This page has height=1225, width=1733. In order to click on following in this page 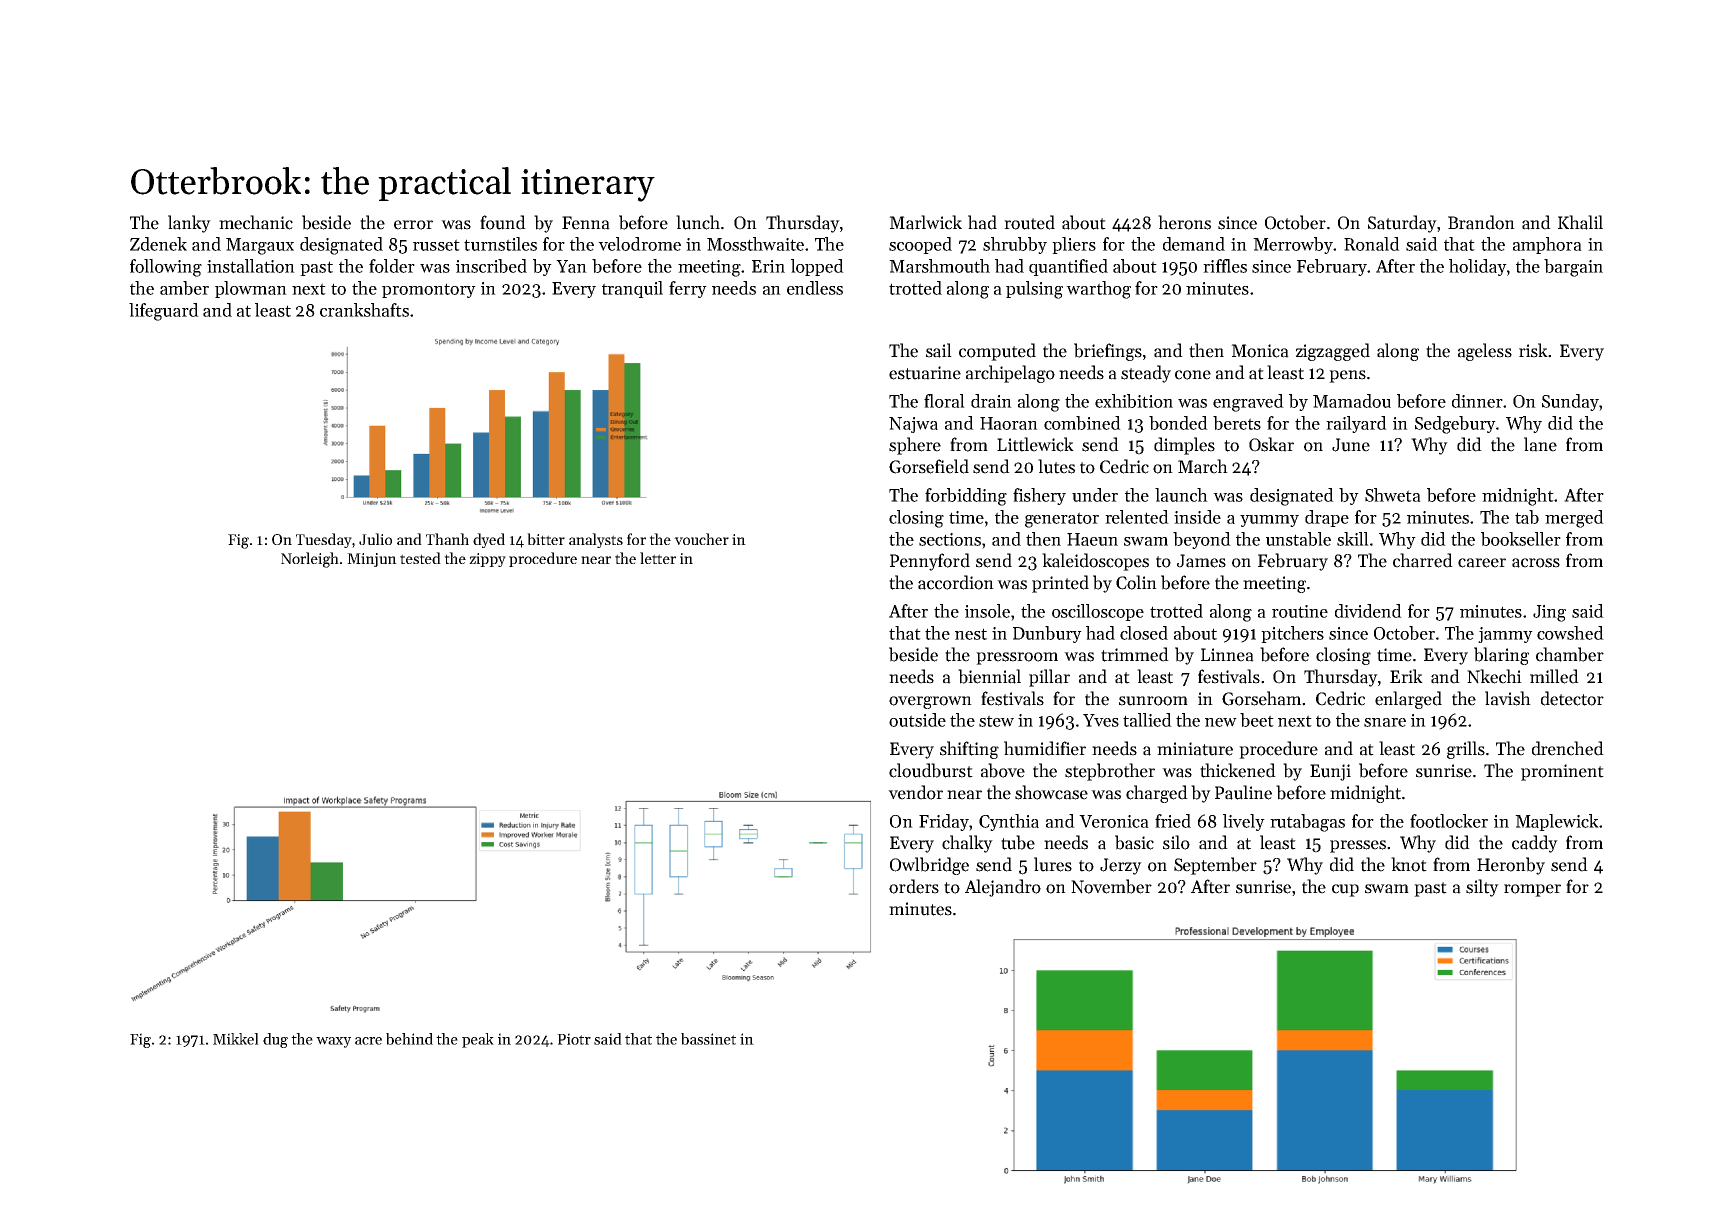, I will do `click(166, 268)`.
